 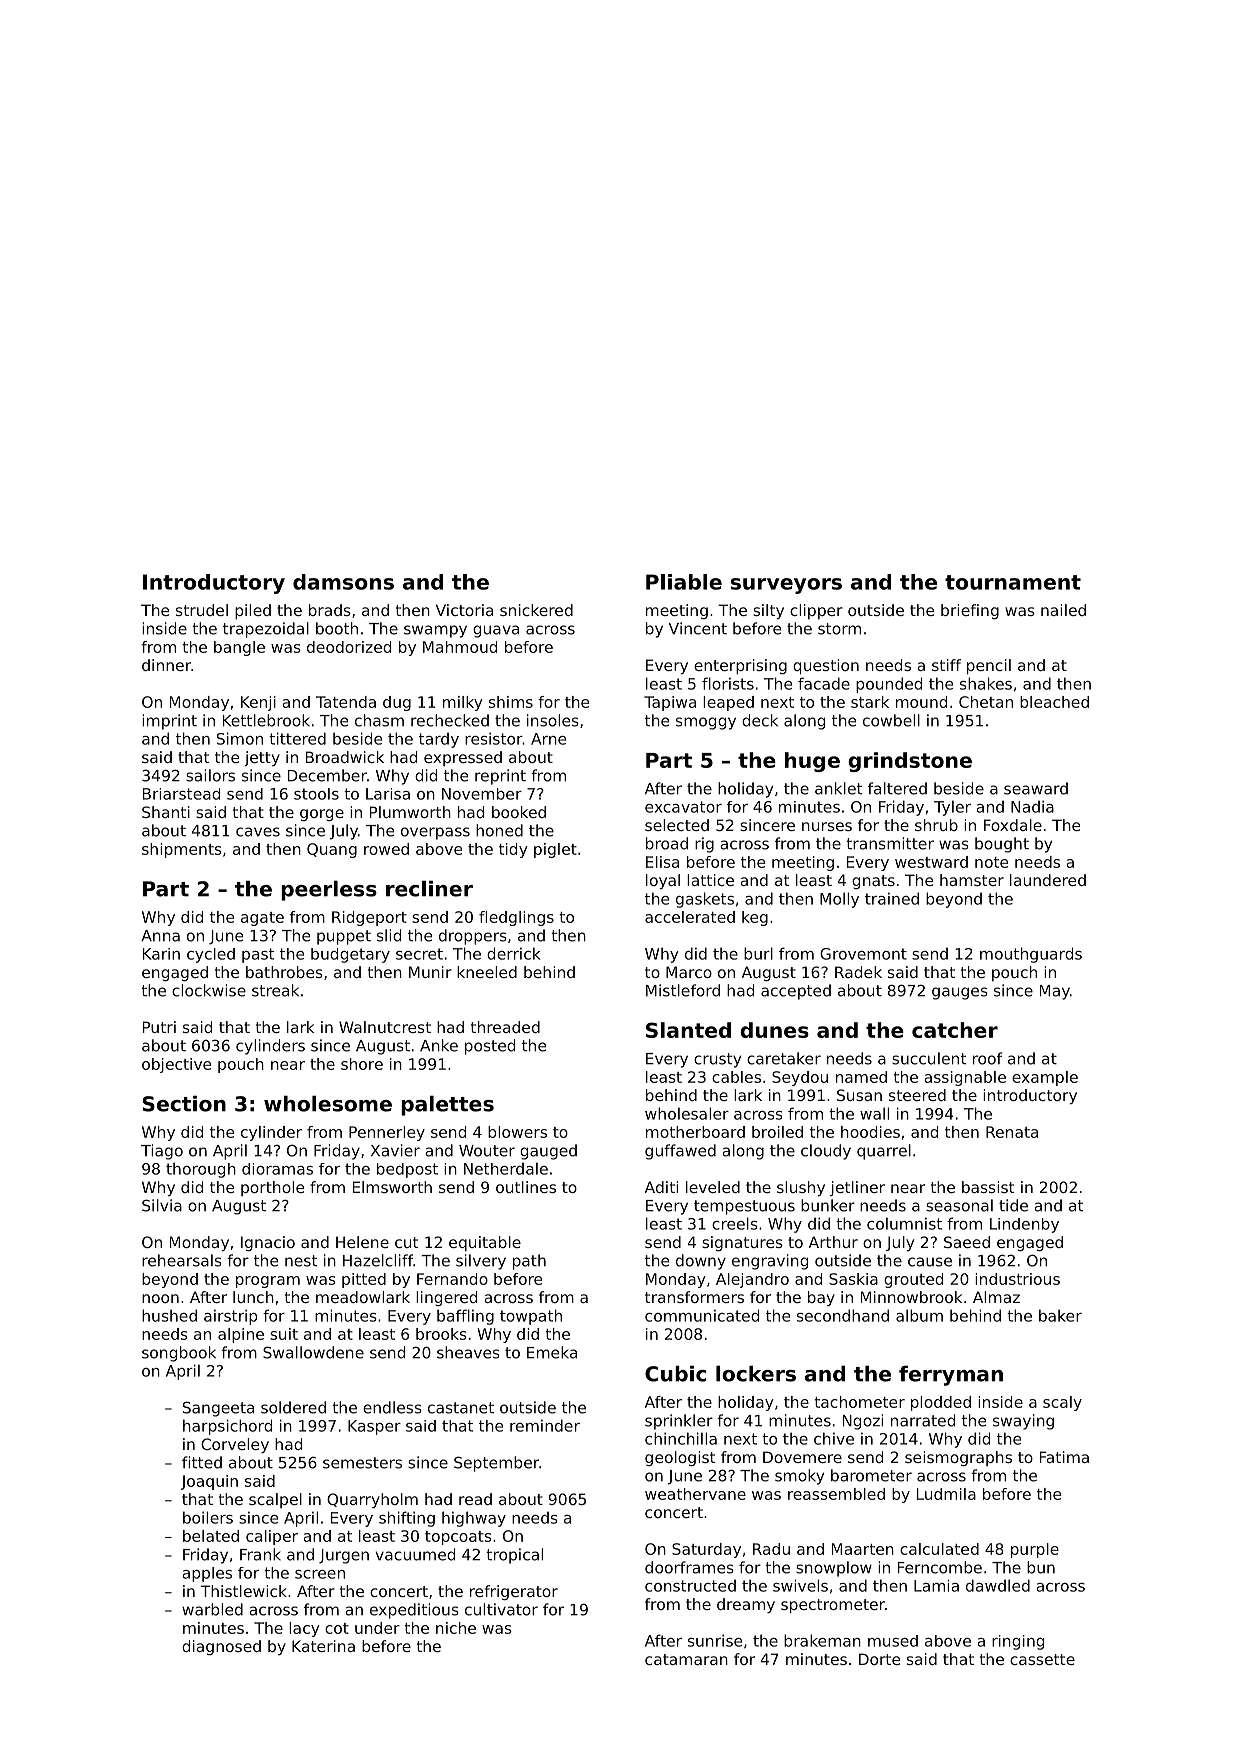 I want to click on Mistleford, so click(x=683, y=990).
